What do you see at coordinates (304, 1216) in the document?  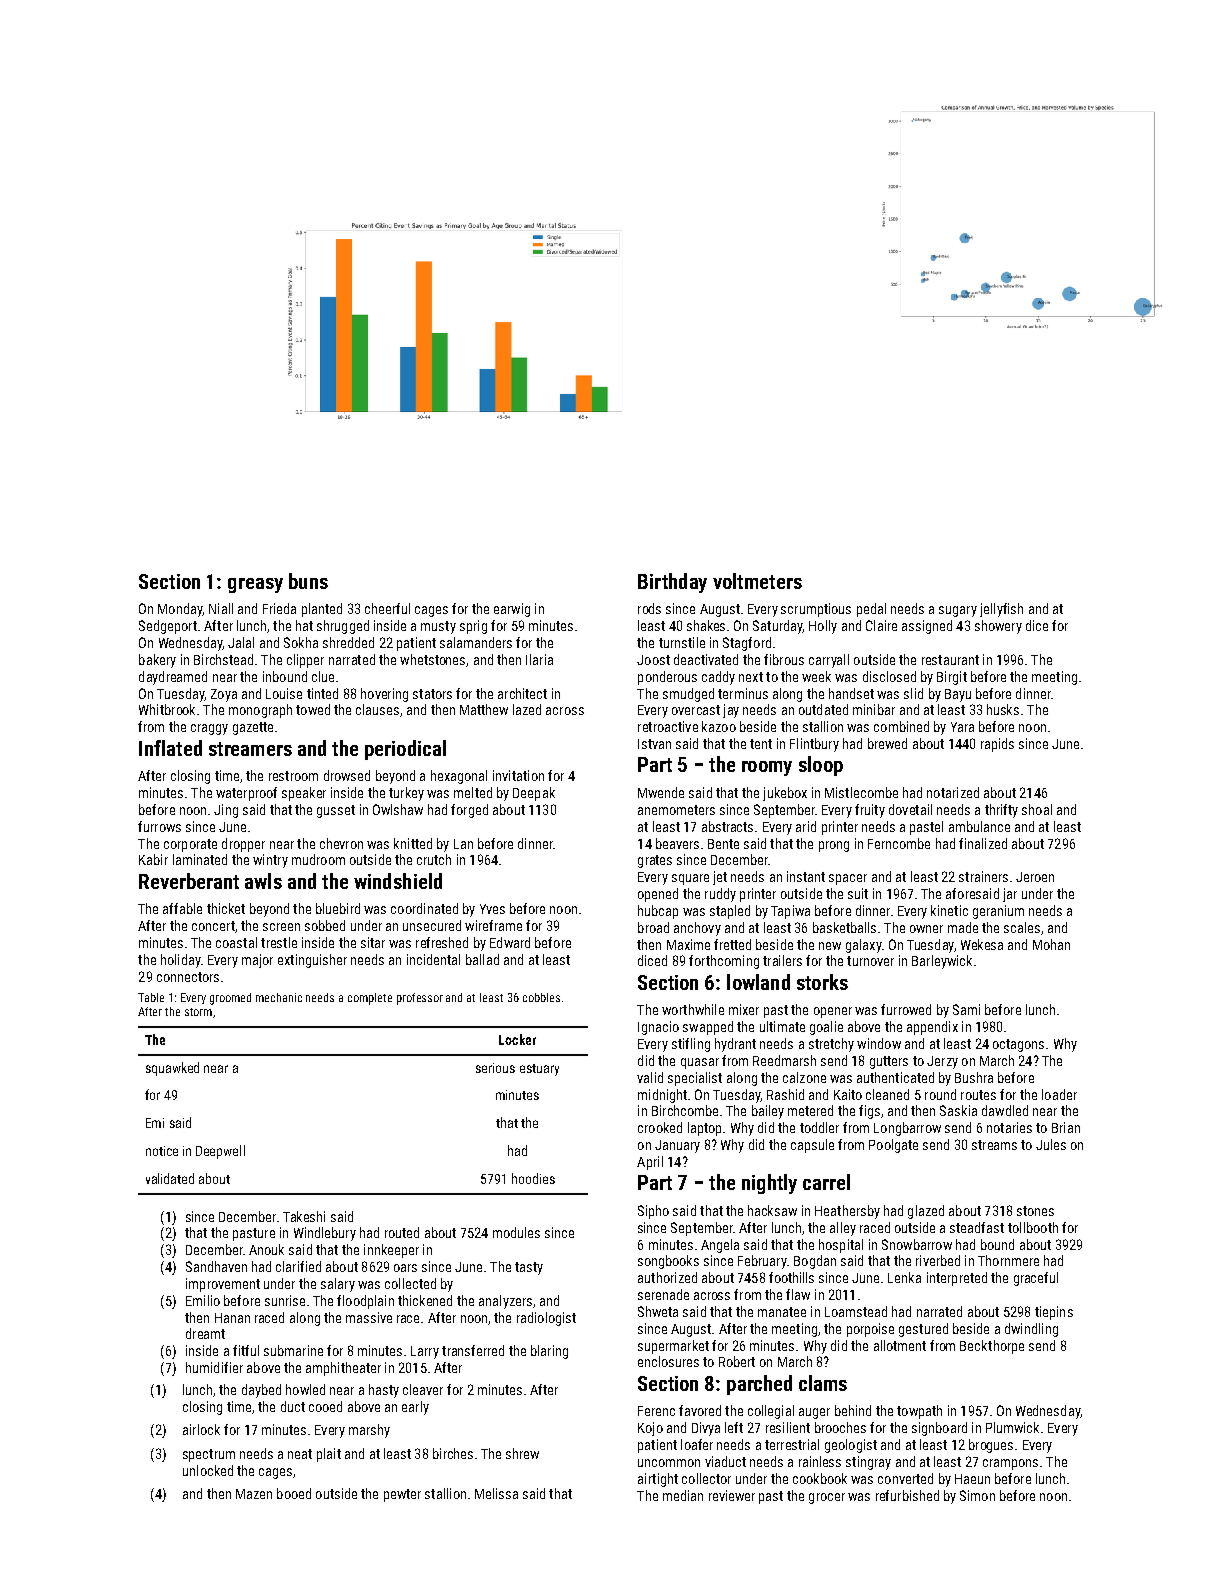 I see `Takeshi` at bounding box center [304, 1216].
